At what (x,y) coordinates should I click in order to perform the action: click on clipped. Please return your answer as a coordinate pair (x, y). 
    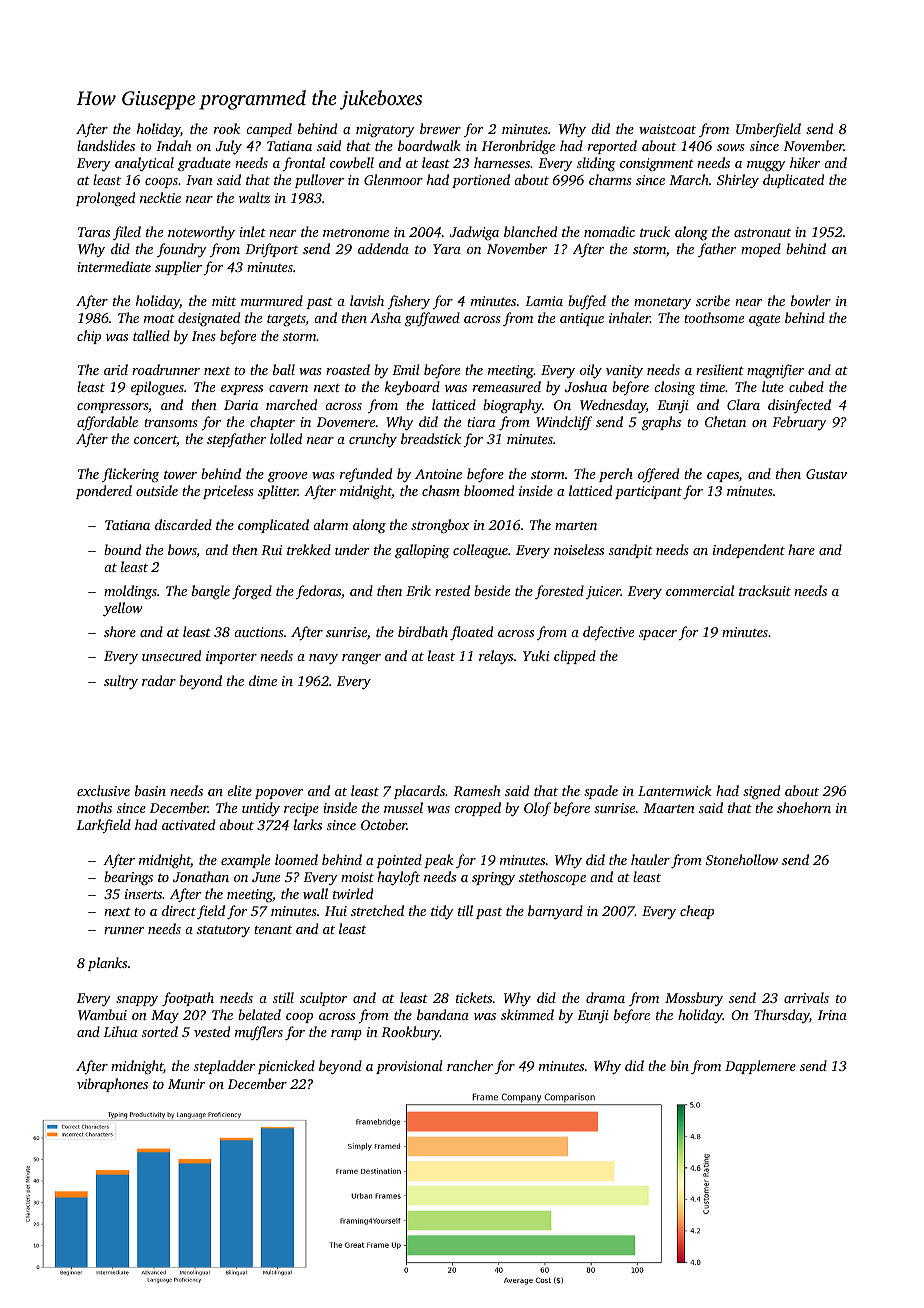
    Looking at the image, I should click on (575, 657).
